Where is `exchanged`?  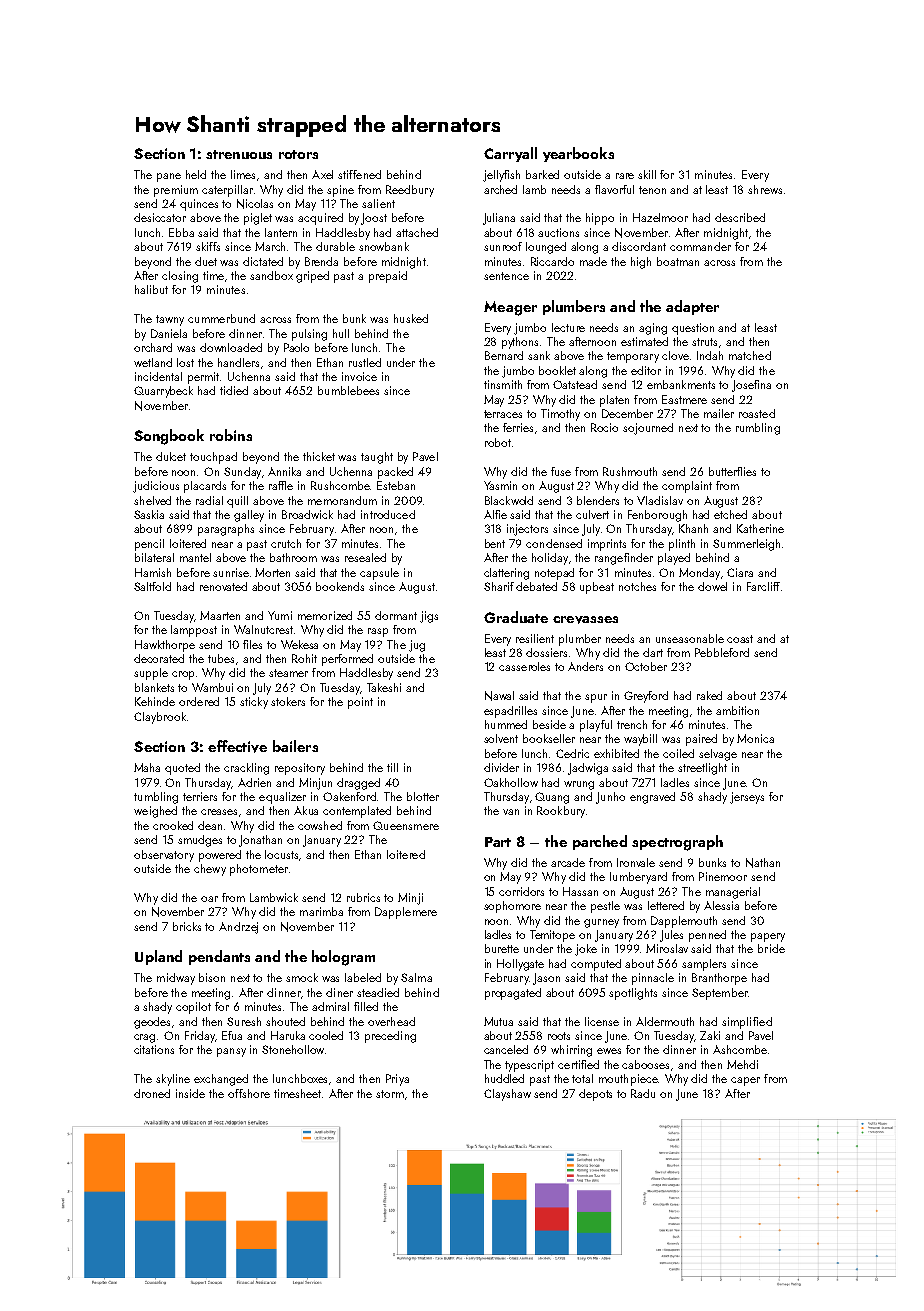 exchanged is located at coordinates (221, 1080).
